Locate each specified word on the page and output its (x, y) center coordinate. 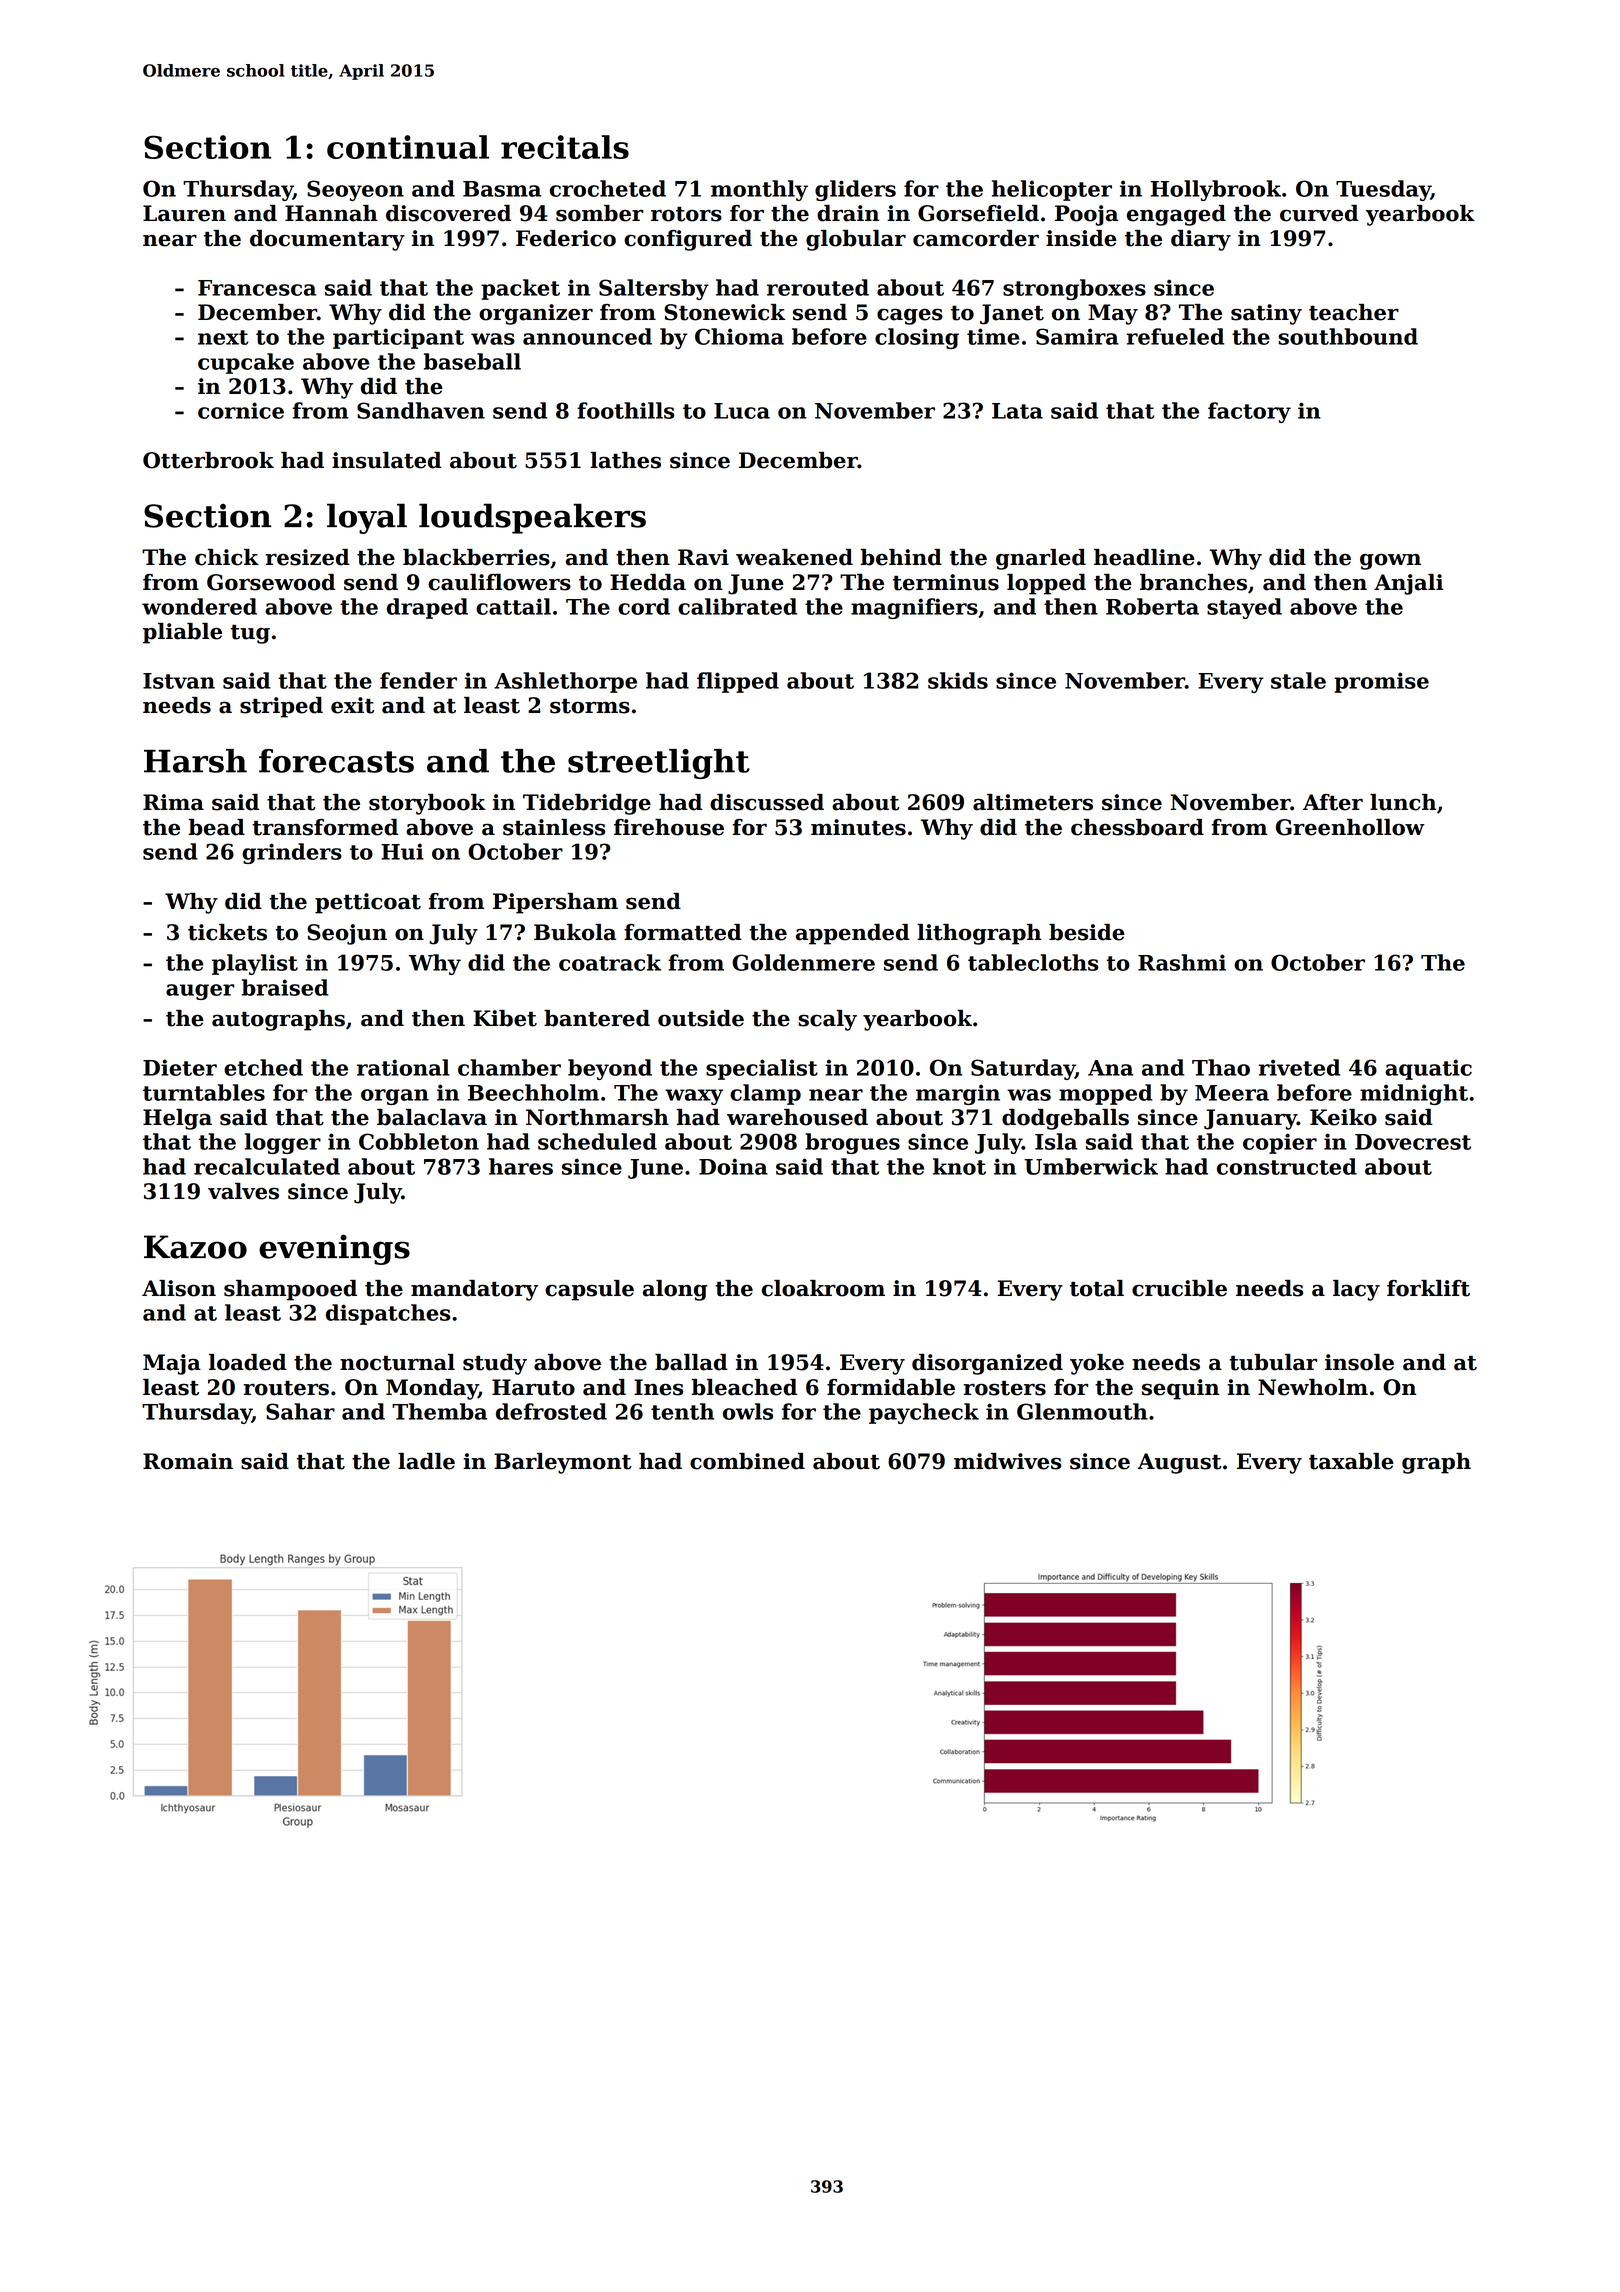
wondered (199, 606)
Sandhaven (421, 410)
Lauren (184, 213)
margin (958, 1094)
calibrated (737, 606)
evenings (334, 1249)
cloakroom (823, 1288)
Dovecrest (1413, 1142)
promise (1381, 682)
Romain (188, 1461)
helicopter (1052, 190)
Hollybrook (1216, 190)
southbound (1348, 336)
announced (587, 336)
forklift (1428, 1288)
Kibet (505, 1018)
